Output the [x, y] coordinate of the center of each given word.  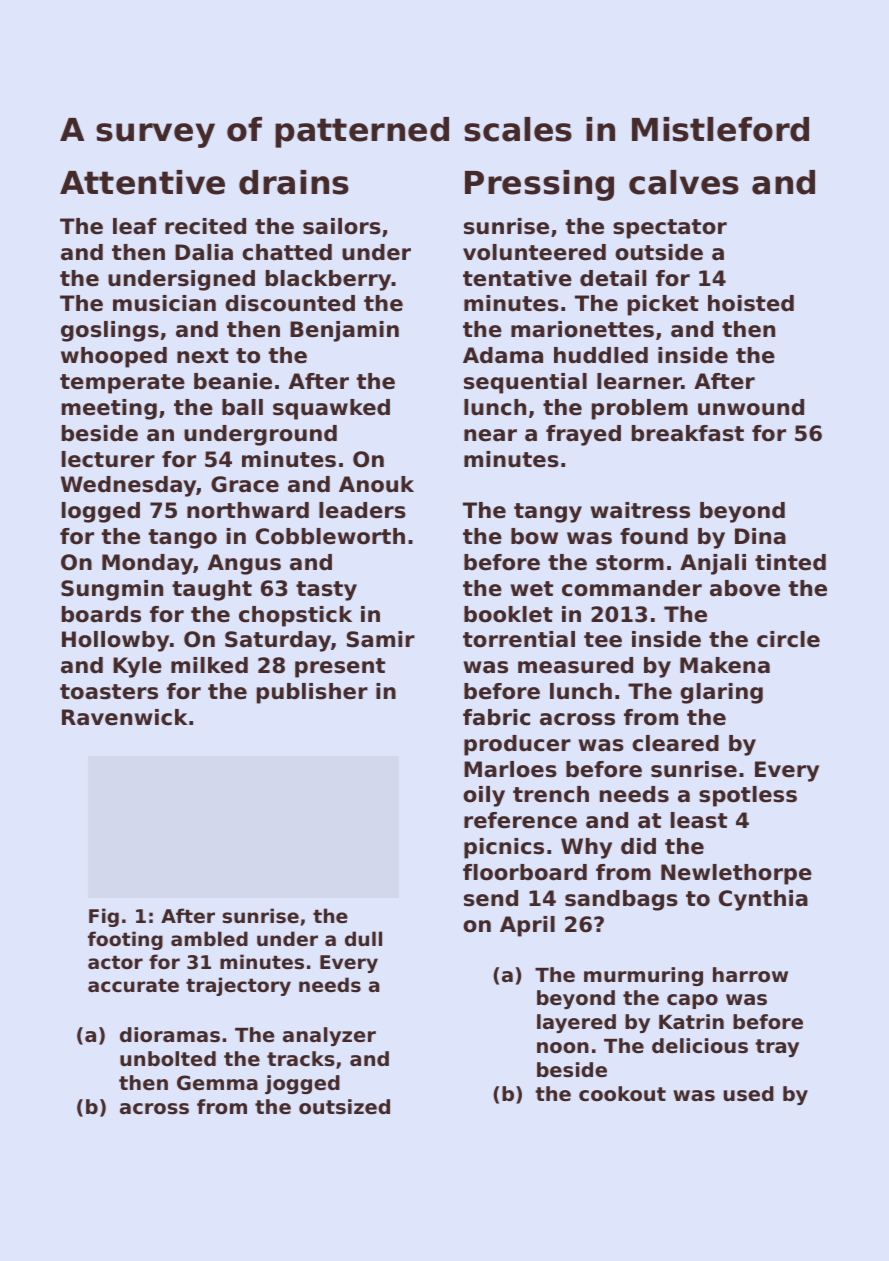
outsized [344, 1107]
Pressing [539, 185]
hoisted [751, 303]
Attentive [142, 182]
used [749, 1094]
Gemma [217, 1083]
